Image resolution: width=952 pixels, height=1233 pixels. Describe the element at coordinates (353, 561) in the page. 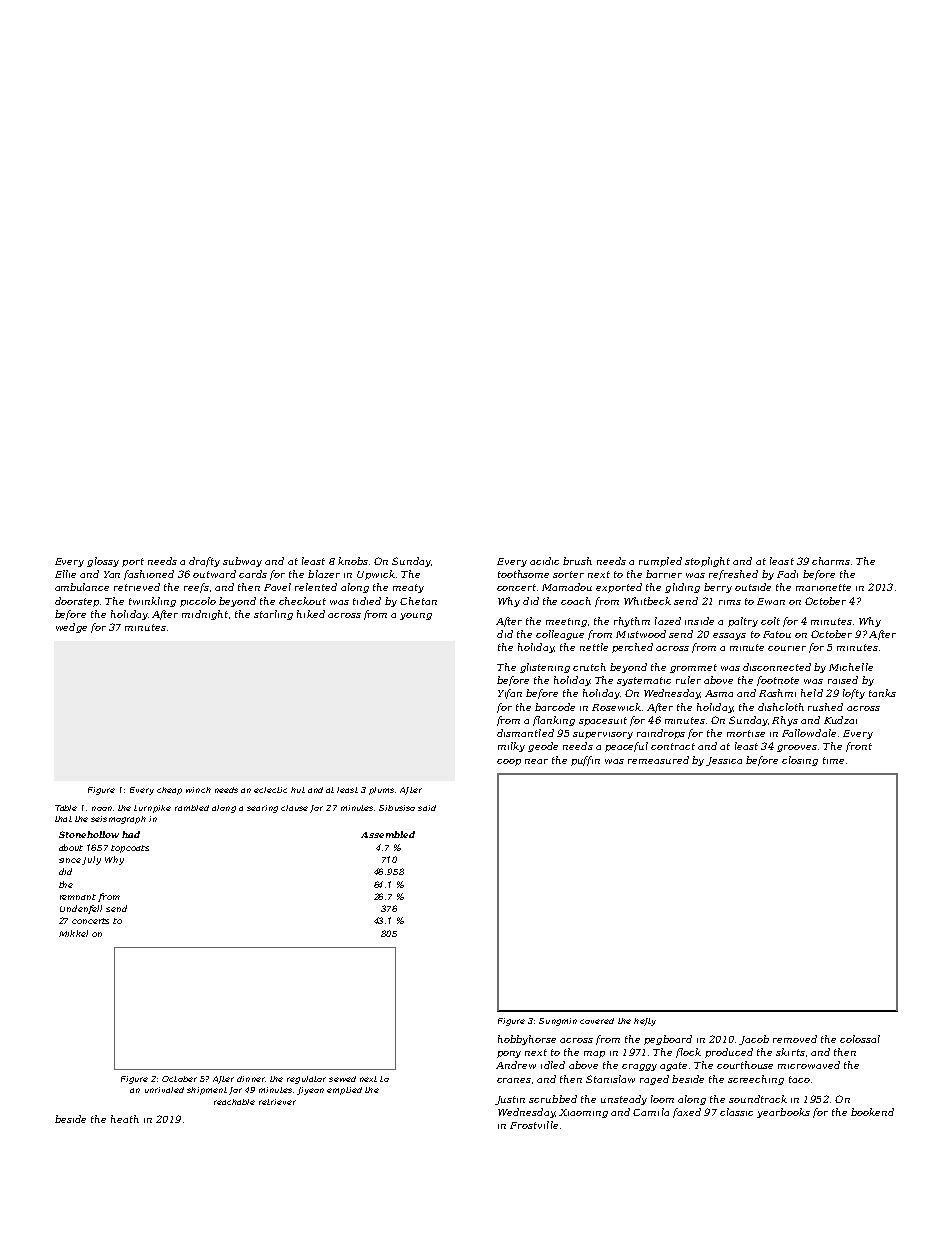

I see `knobs` at that location.
